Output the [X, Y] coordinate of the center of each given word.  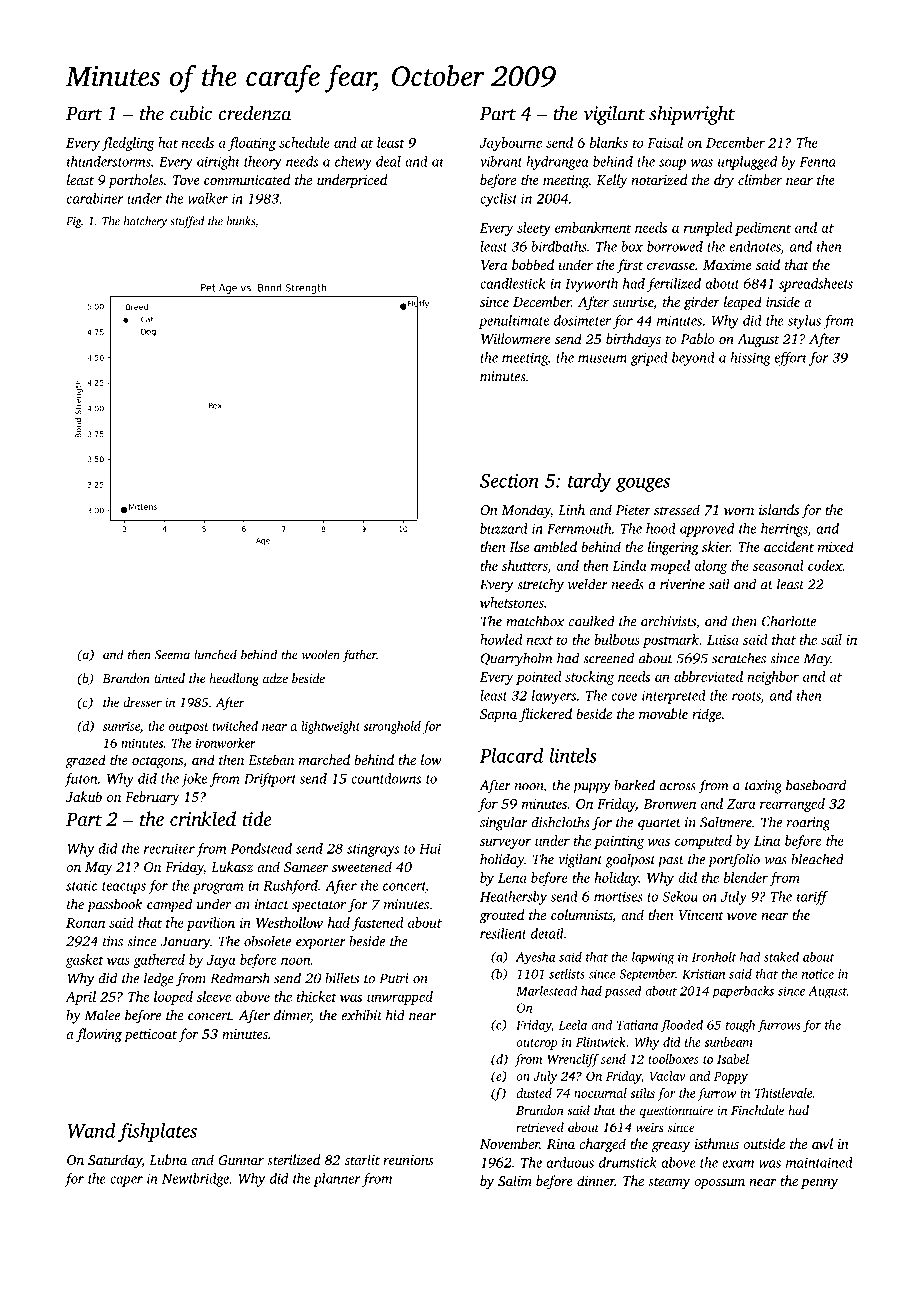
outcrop [537, 1044]
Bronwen [669, 804]
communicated [247, 179]
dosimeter [582, 320]
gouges [643, 484]
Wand [91, 1130]
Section [509, 481]
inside [783, 301]
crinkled [203, 818]
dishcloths [560, 822]
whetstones [512, 602]
